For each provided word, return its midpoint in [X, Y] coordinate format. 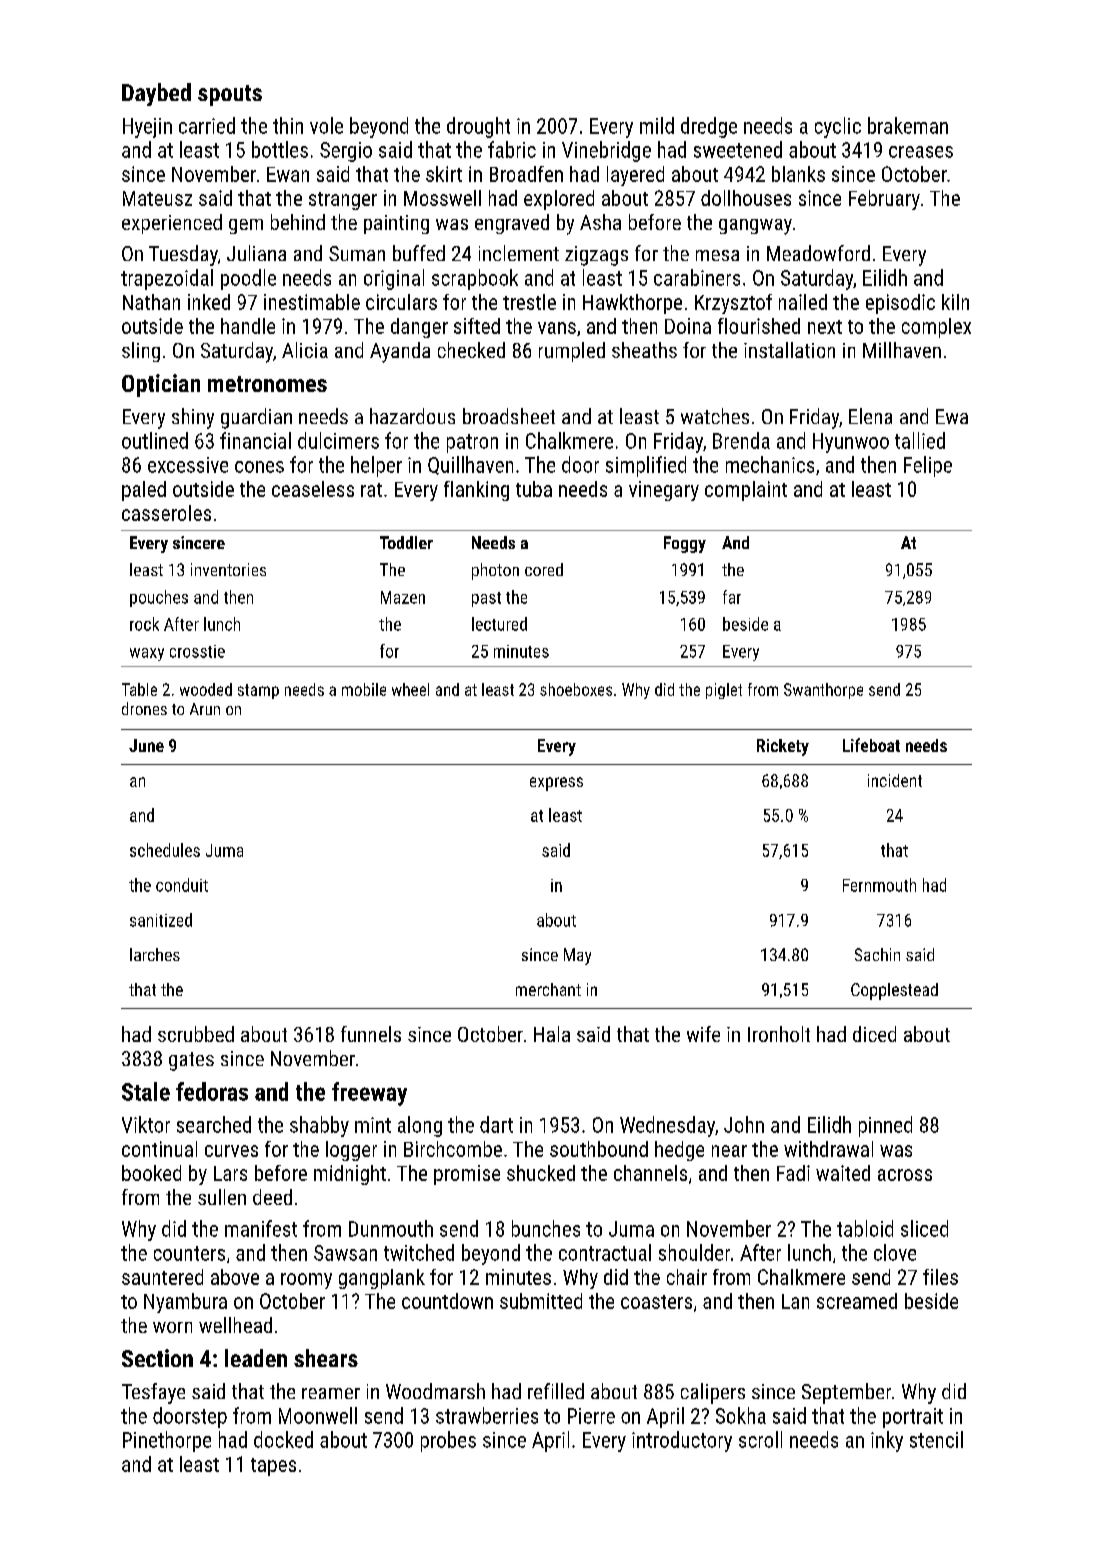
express [556, 784]
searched [214, 1124]
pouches [159, 598]
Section [157, 1358]
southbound [599, 1149]
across [905, 1175]
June [146, 745]
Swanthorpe [823, 691]
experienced [172, 224]
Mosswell [442, 198]
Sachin [877, 954]
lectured [499, 624]
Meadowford [818, 253]
